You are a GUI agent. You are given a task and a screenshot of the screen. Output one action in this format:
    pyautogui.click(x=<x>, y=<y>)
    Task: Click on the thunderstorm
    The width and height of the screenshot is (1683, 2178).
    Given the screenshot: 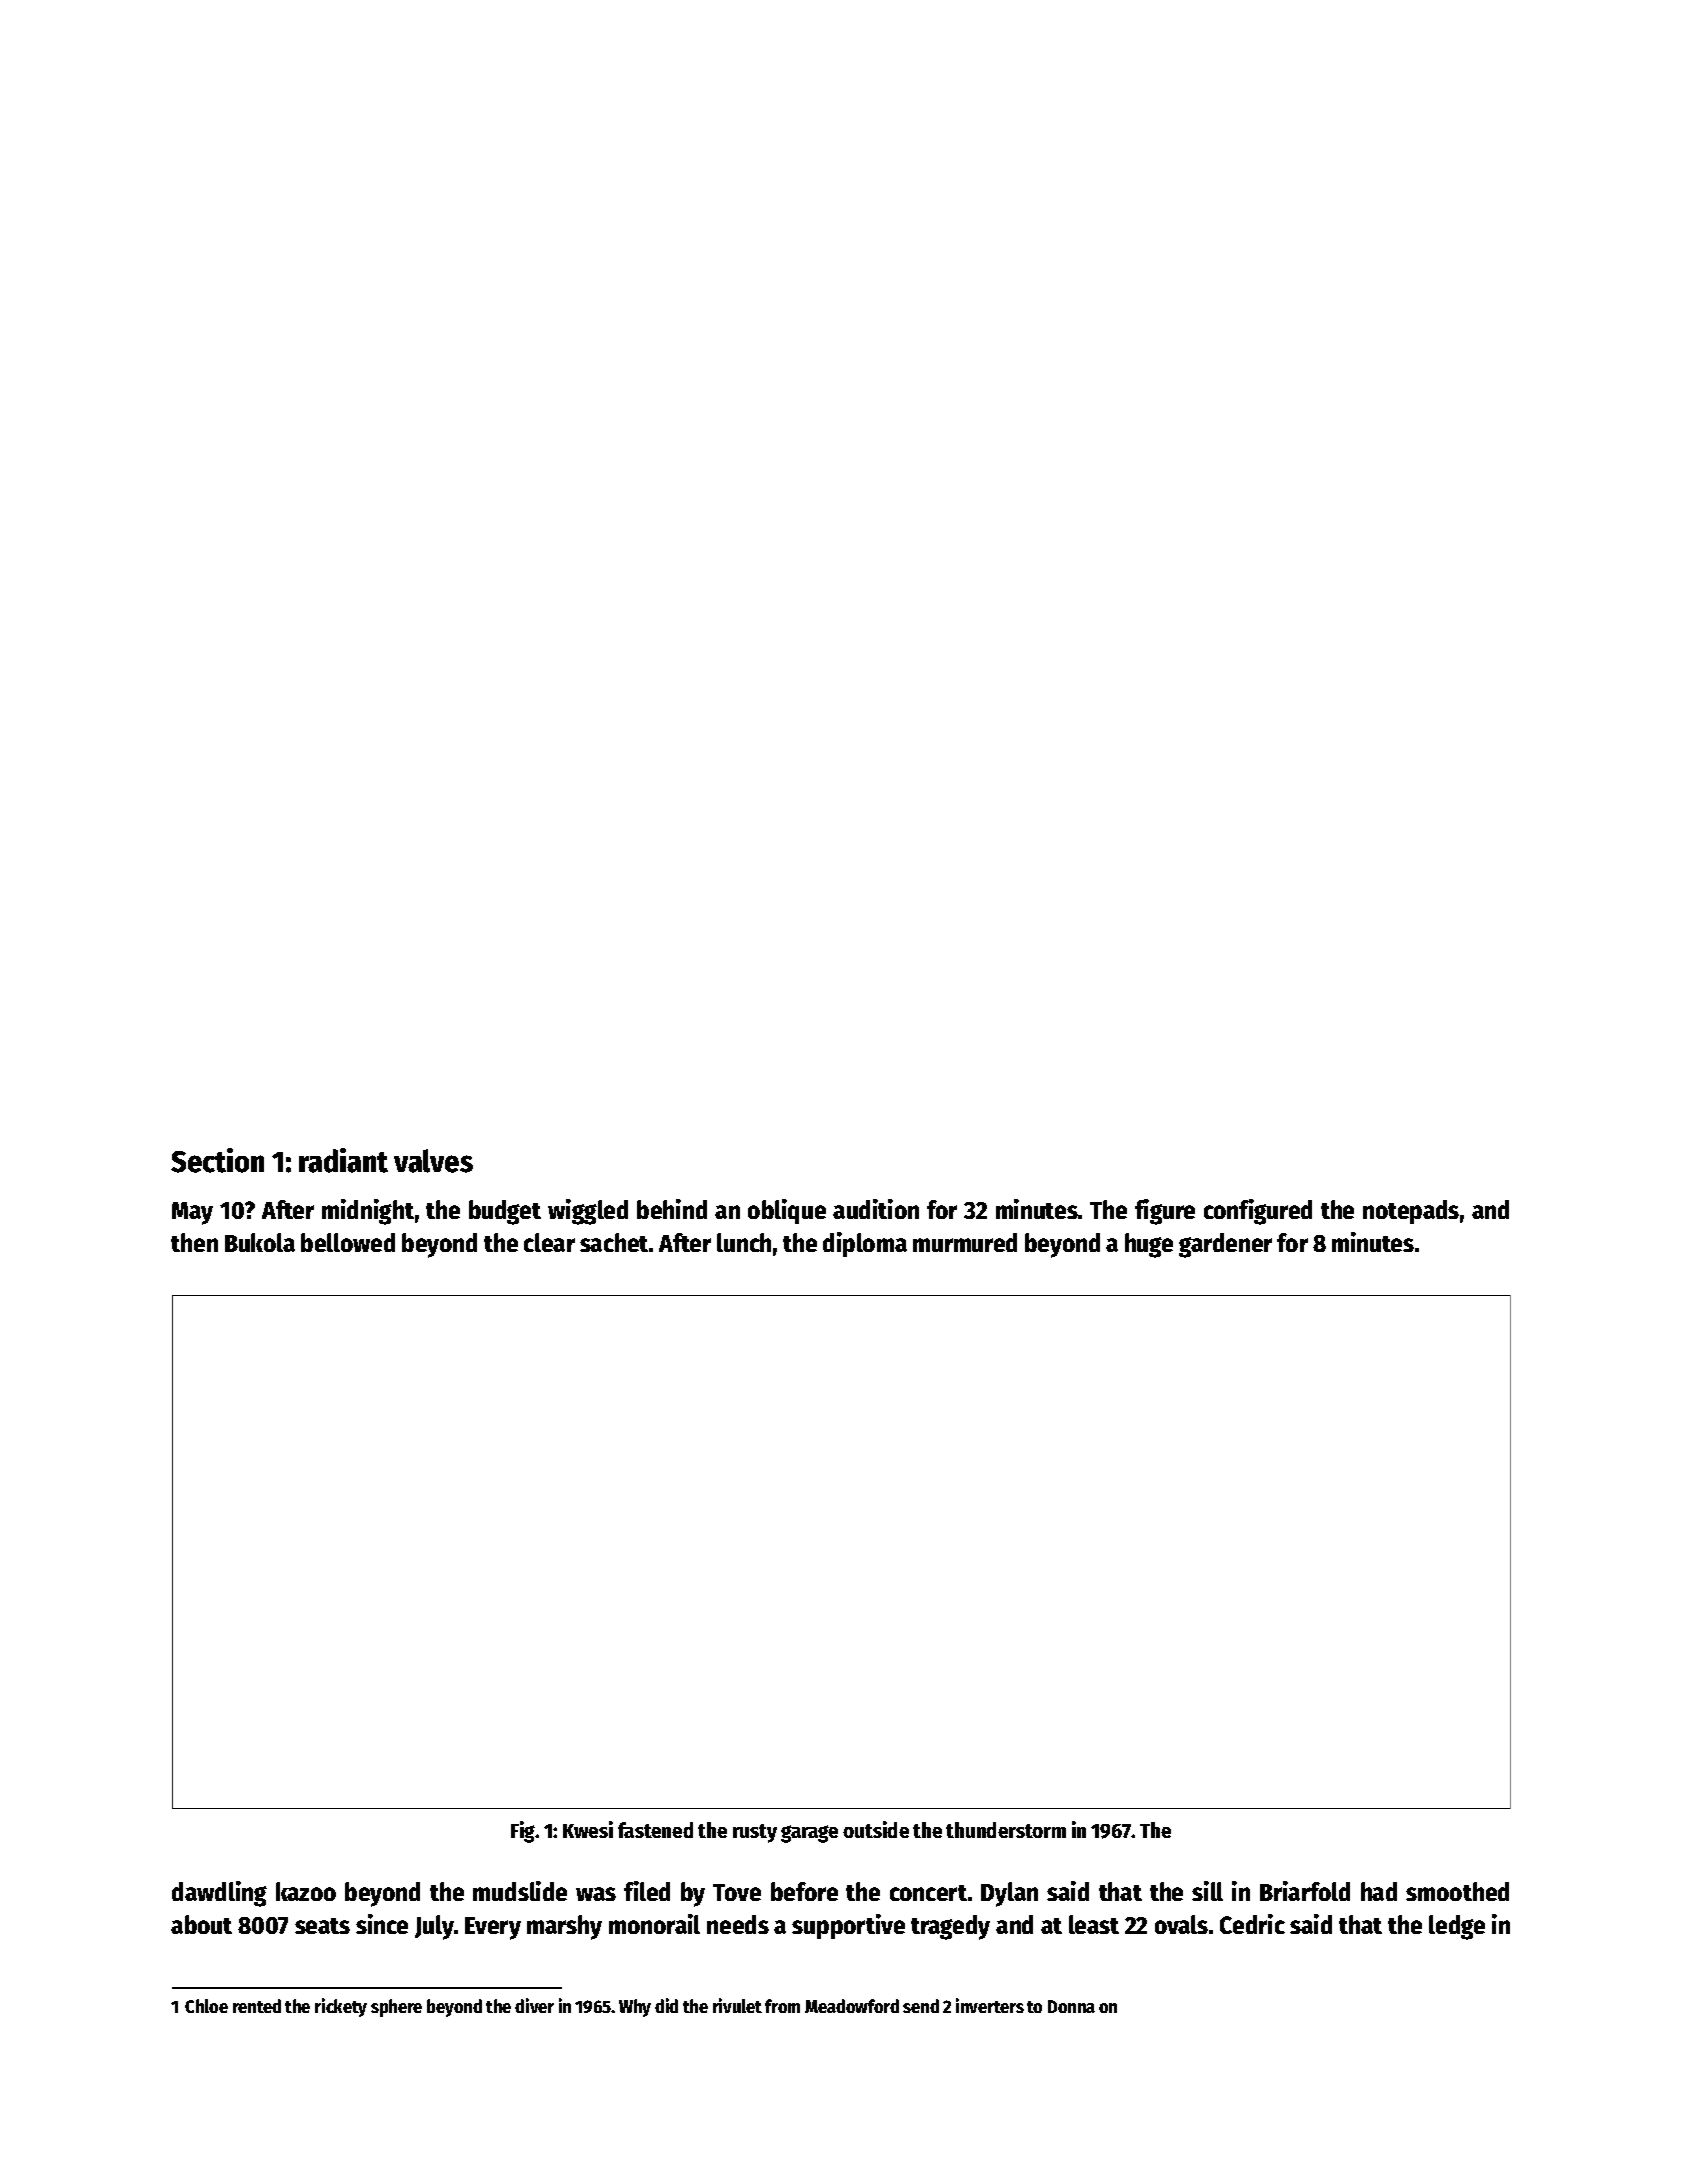 What is the action you would take?
    pyautogui.click(x=1006, y=1830)
